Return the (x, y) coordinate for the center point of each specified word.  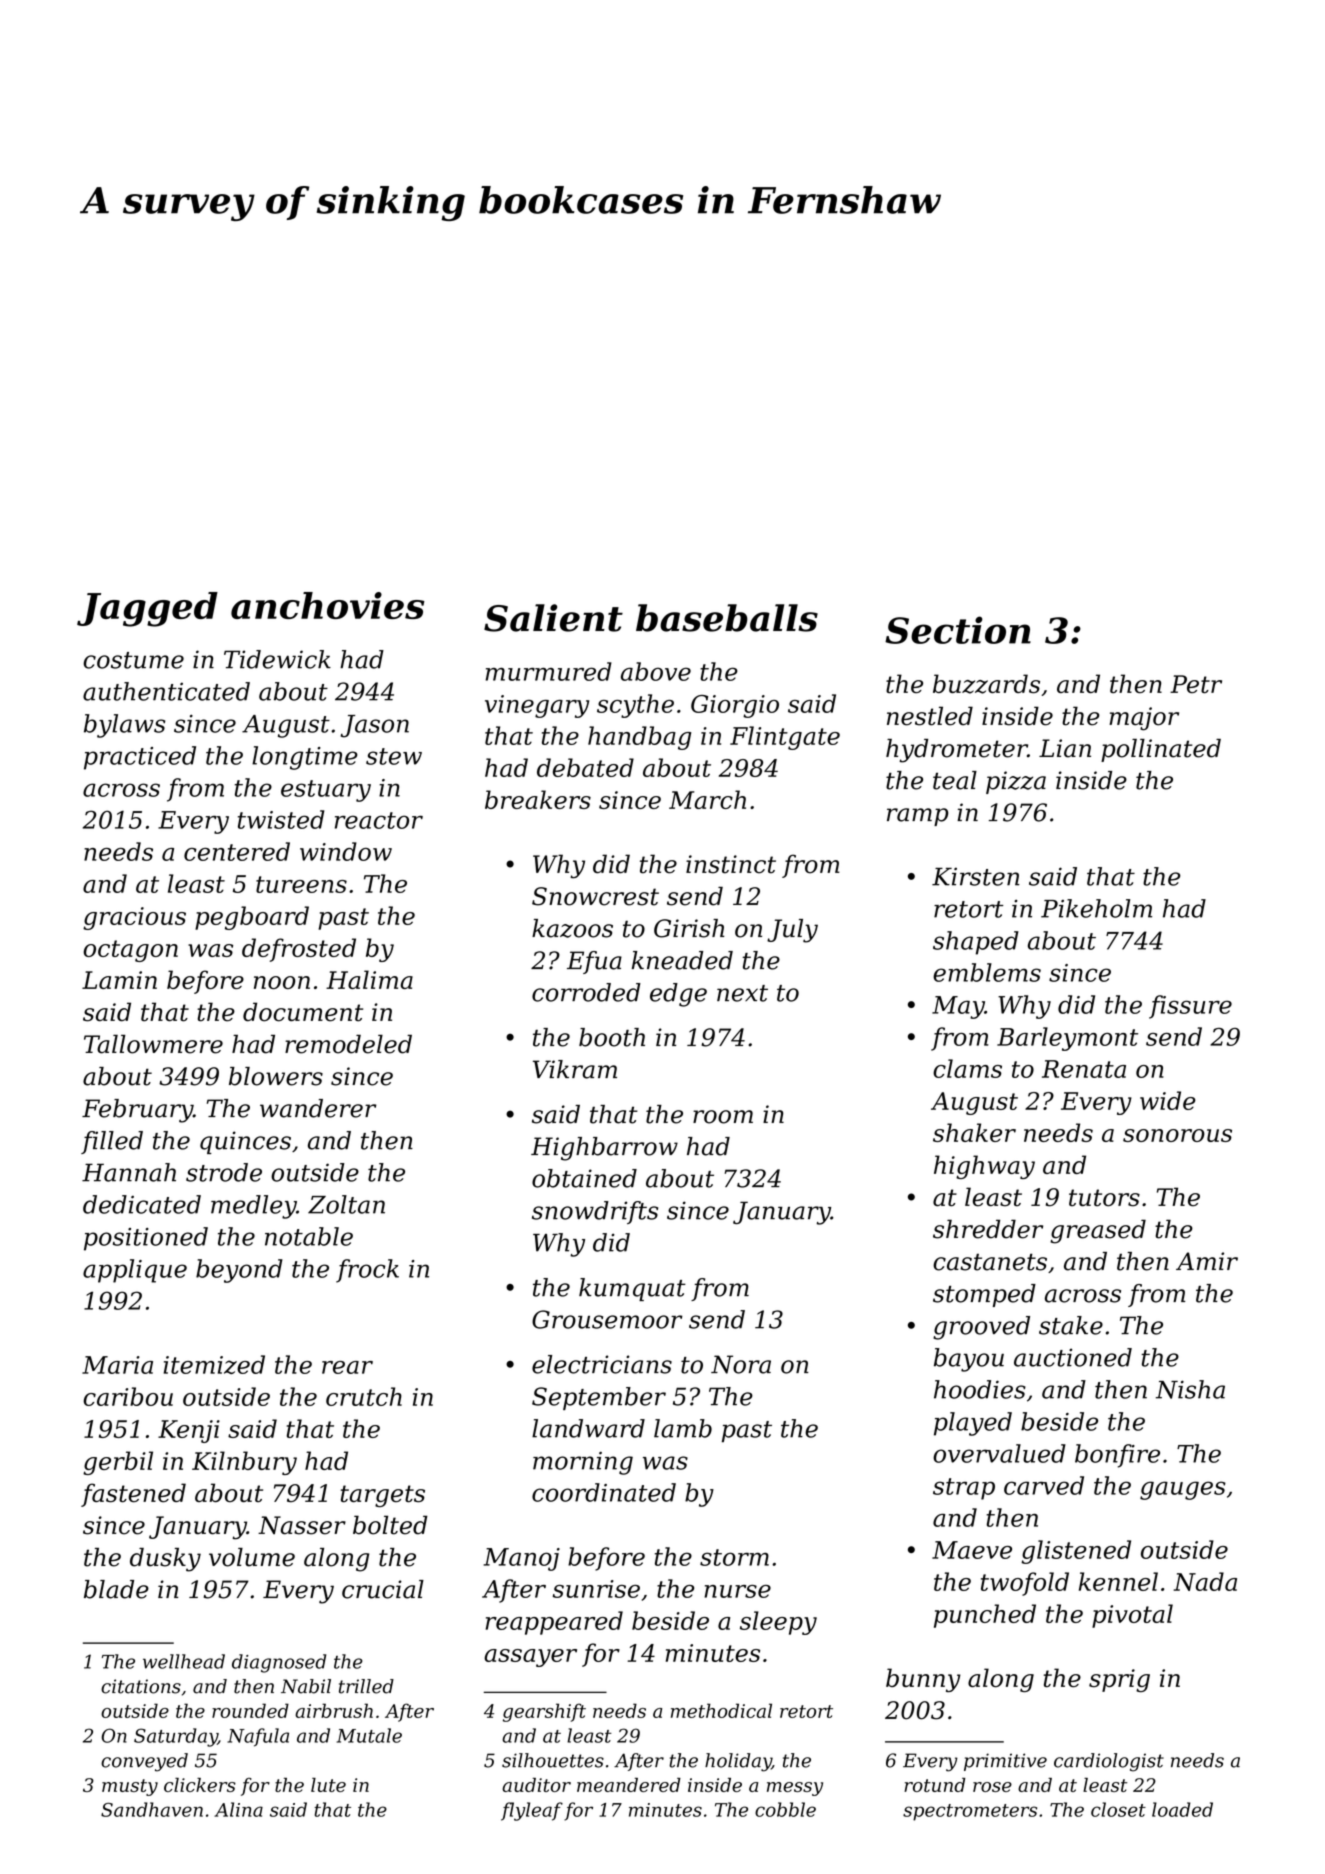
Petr (1196, 684)
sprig (1119, 1680)
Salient (553, 618)
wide (1168, 1100)
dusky (165, 1560)
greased (1098, 1231)
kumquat (632, 1289)
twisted (281, 819)
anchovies (328, 605)
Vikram (575, 1069)
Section (958, 630)
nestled (930, 716)
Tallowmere (153, 1044)
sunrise (596, 1589)
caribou (128, 1396)
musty (130, 1787)
